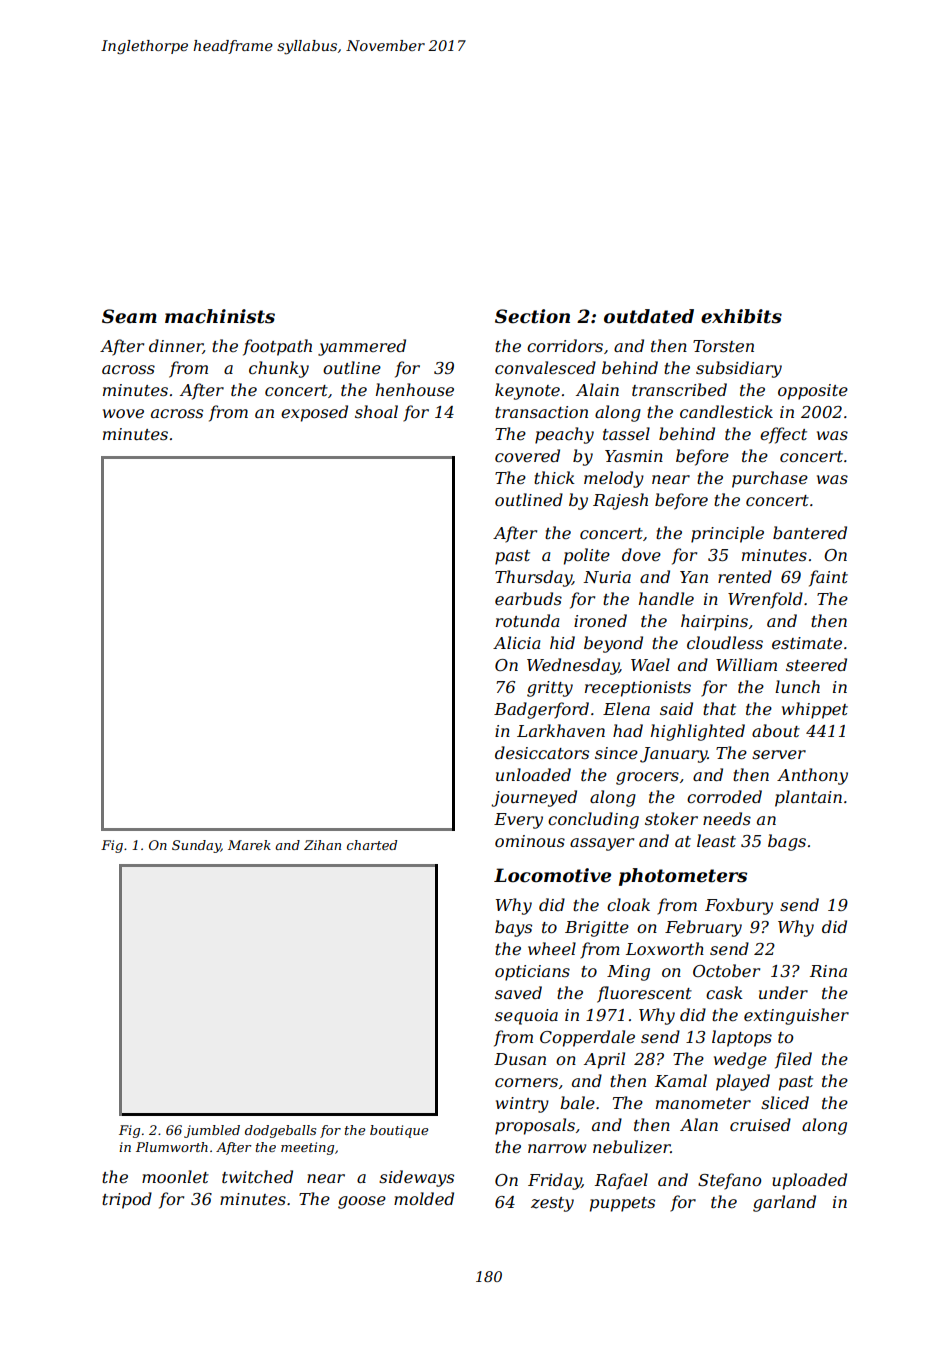 Image resolution: width=950 pixels, height=1348 pixels. What do you see at coordinates (372, 845) in the screenshot?
I see `charted` at bounding box center [372, 845].
